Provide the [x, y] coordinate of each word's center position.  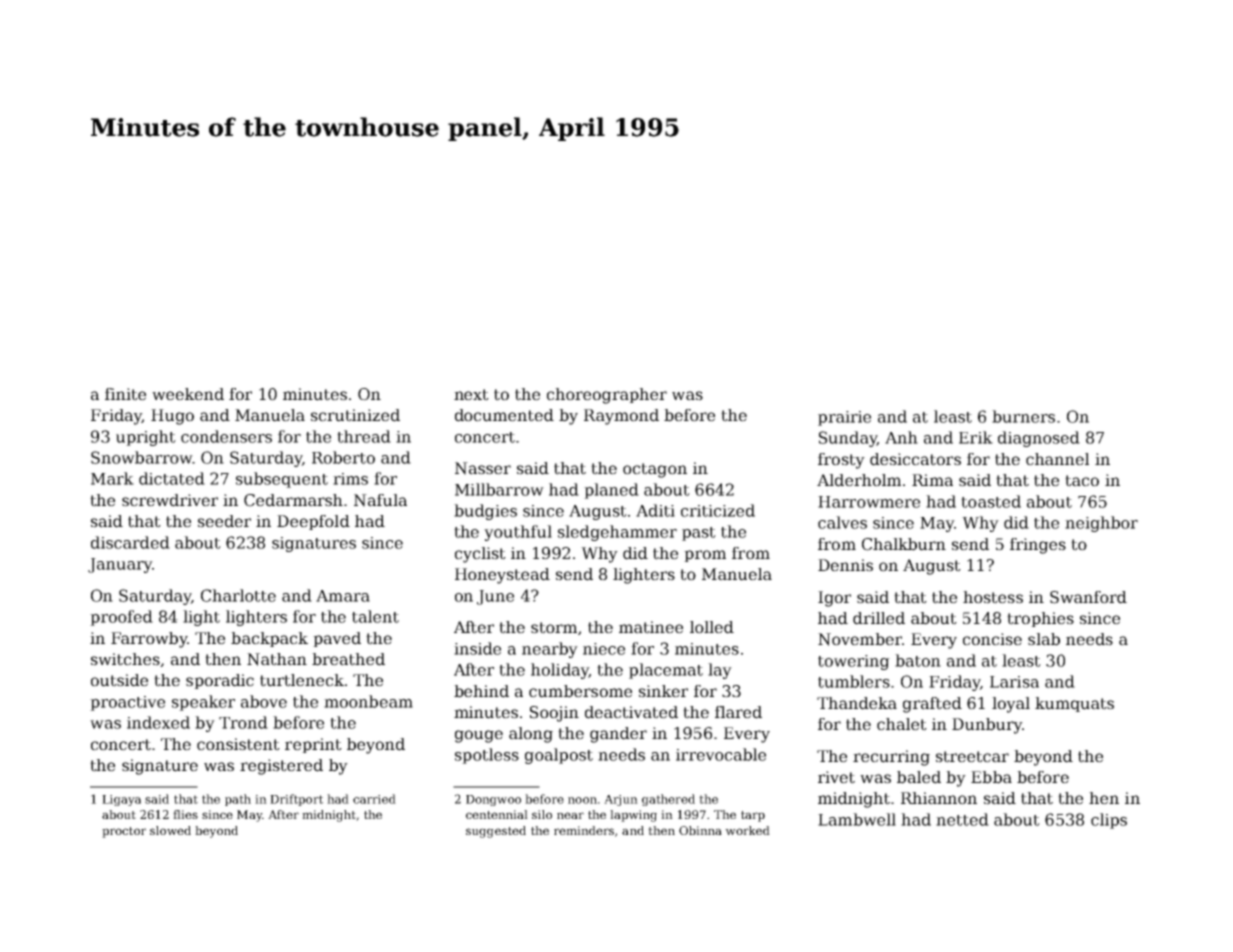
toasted [991, 501]
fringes [1038, 546]
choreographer [607, 396]
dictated [172, 478]
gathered [668, 800]
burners [1023, 416]
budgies [485, 512]
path [238, 800]
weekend [188, 394]
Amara [343, 596]
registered [281, 767]
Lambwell [857, 819]
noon [582, 800]
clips [1109, 821]
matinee [651, 627]
